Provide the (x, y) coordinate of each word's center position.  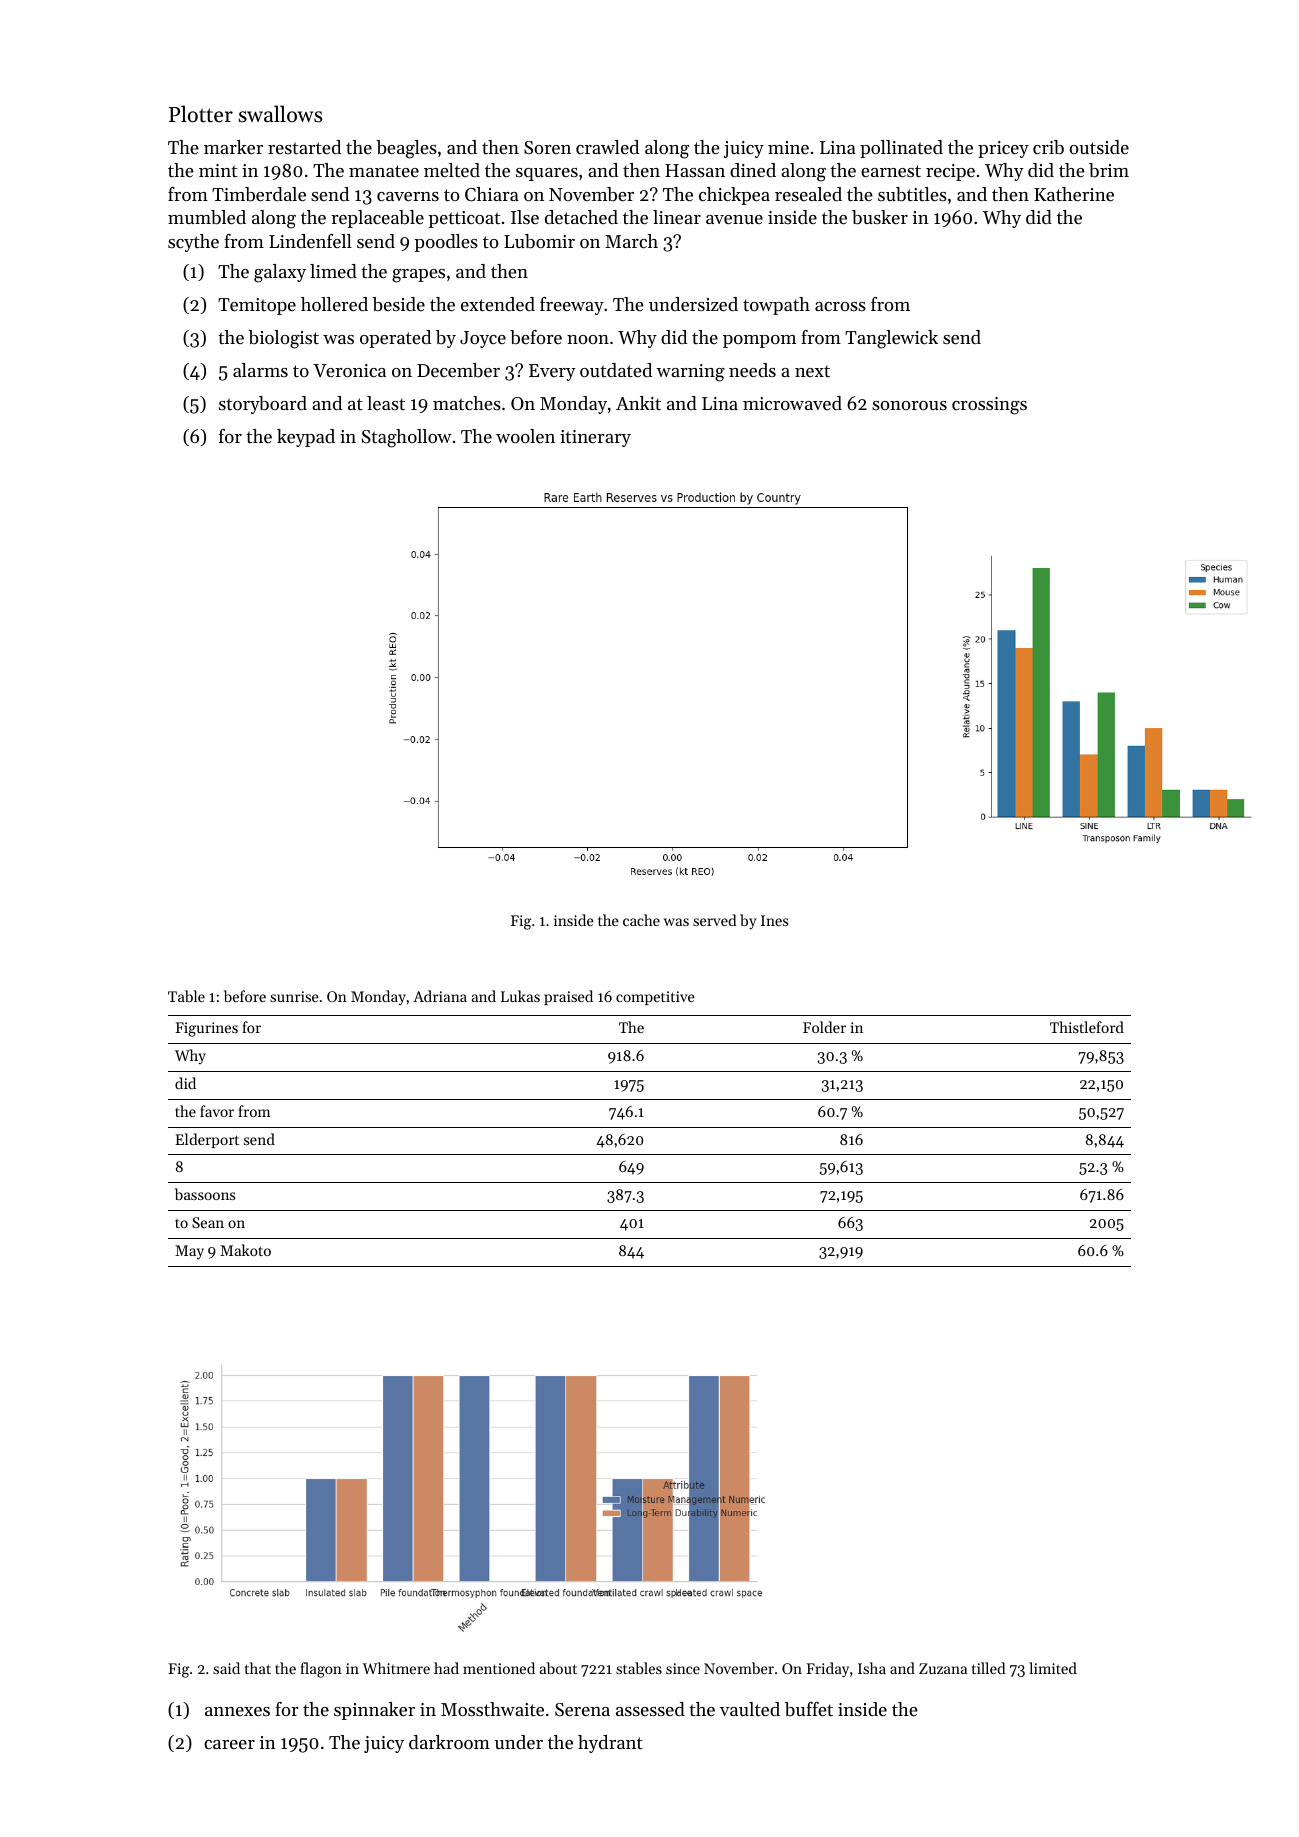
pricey (1003, 149)
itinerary (595, 438)
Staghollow (407, 438)
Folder (824, 1027)
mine (788, 147)
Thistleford (1087, 1027)
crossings (989, 406)
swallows (280, 114)
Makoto (245, 1250)
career (229, 1744)
